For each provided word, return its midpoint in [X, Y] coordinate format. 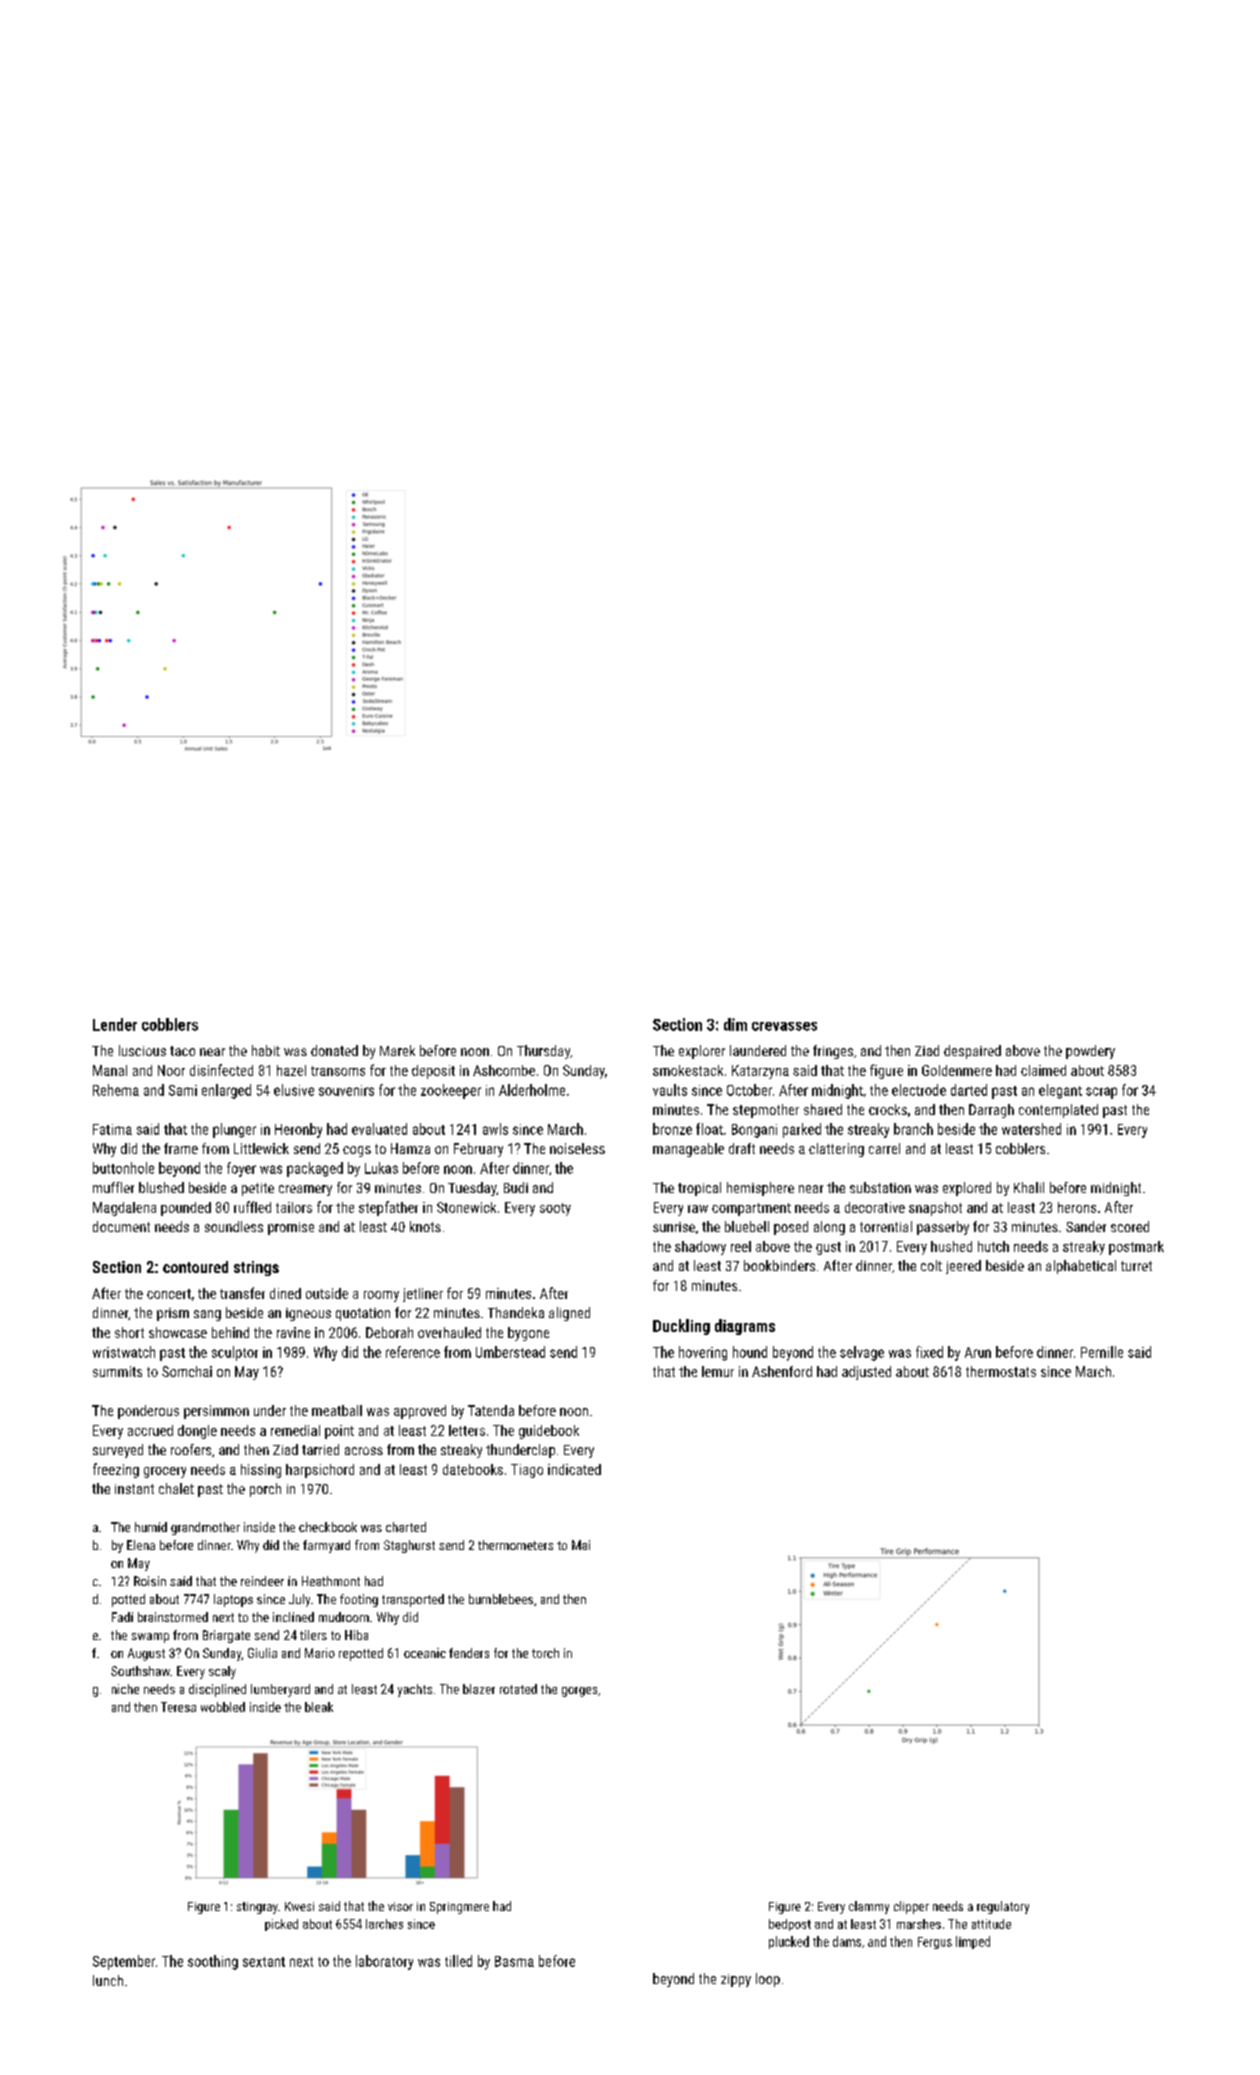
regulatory [1003, 1907]
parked [802, 1130]
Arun [978, 1352]
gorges [579, 1692]
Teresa [178, 1707]
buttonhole [123, 1168]
